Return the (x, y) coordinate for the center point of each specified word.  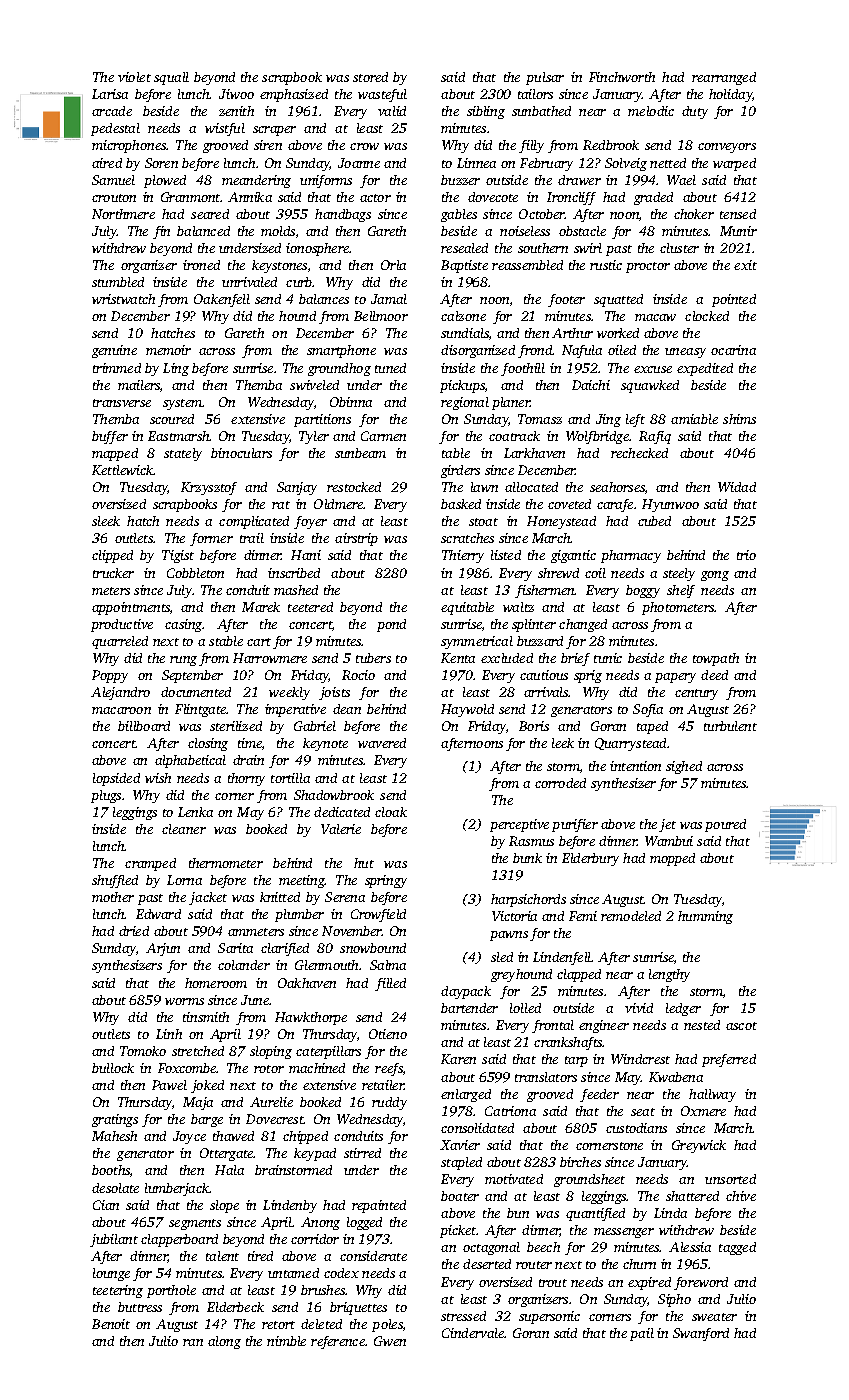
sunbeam (360, 453)
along (224, 1342)
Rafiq (655, 437)
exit (745, 265)
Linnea (476, 163)
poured (725, 825)
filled (390, 984)
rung (183, 661)
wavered (382, 743)
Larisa (110, 94)
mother (113, 897)
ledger (683, 1009)
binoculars (241, 453)
